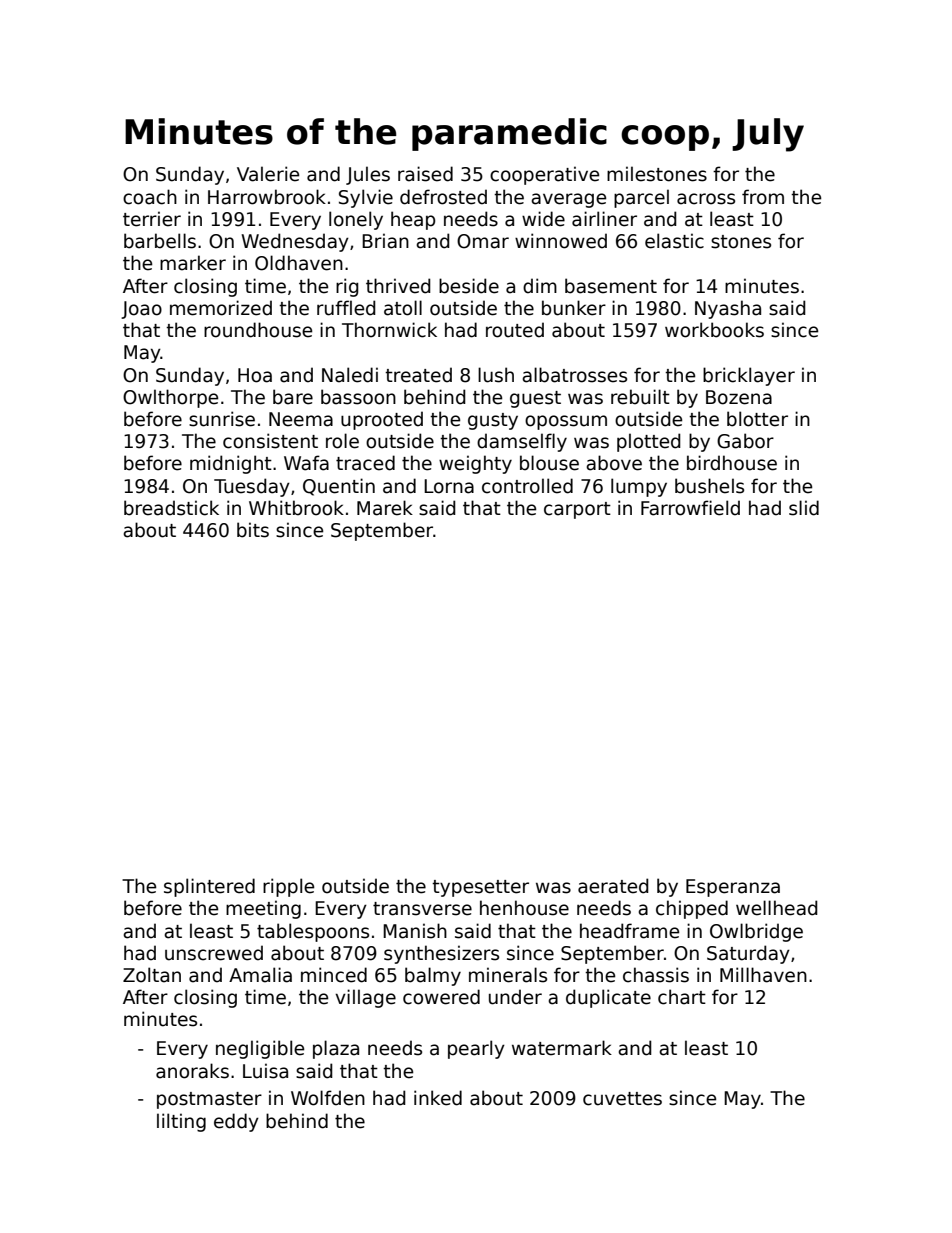 The width and height of the screenshot is (952, 1233). I want to click on carport, so click(577, 510).
